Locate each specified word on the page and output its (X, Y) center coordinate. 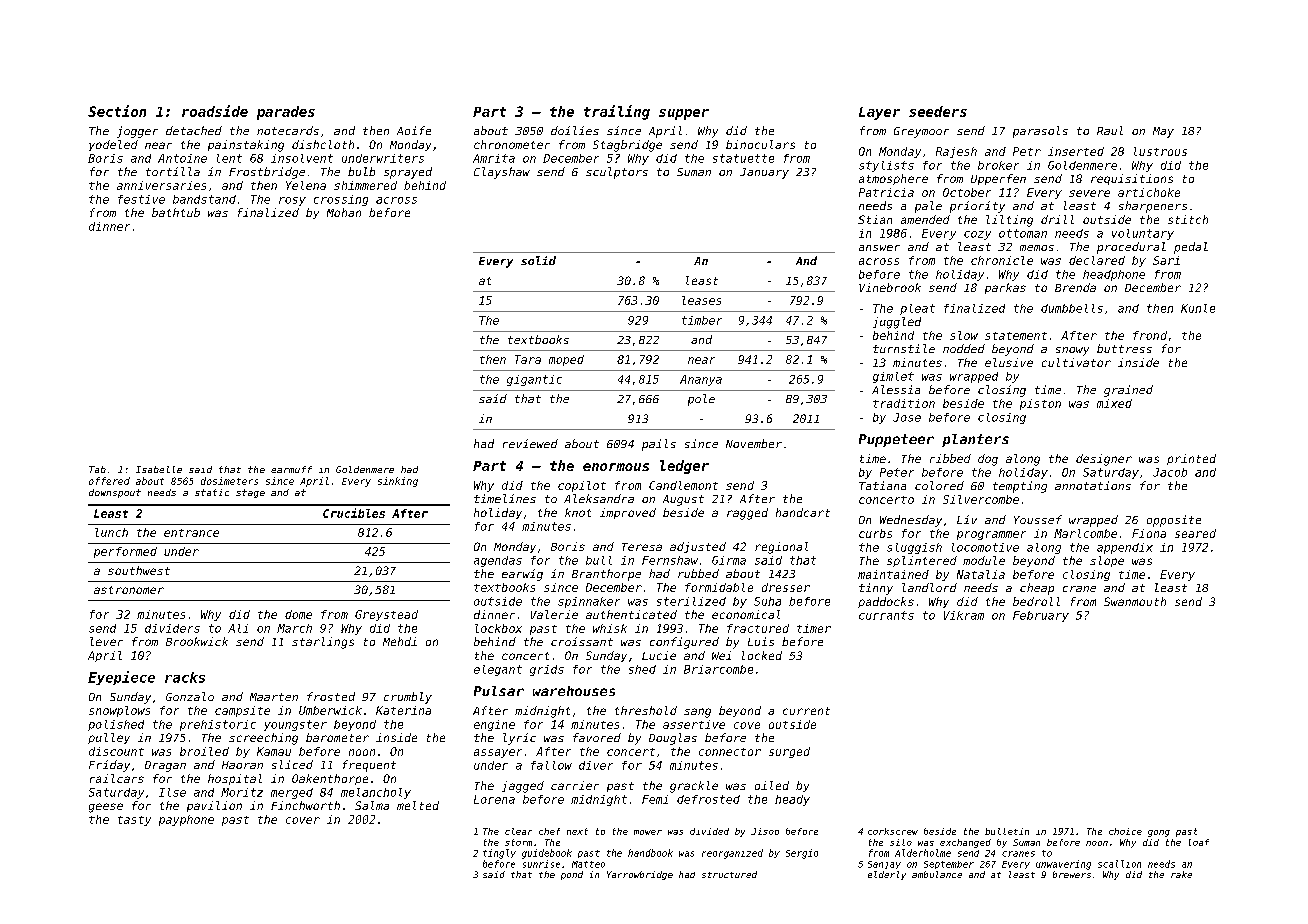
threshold (646, 710)
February (1041, 616)
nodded (964, 348)
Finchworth (305, 805)
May (1163, 132)
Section (117, 111)
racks (185, 677)
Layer (879, 113)
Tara (528, 359)
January (764, 173)
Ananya (701, 380)
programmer (991, 535)
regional (781, 548)
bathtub (176, 212)
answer (879, 248)
